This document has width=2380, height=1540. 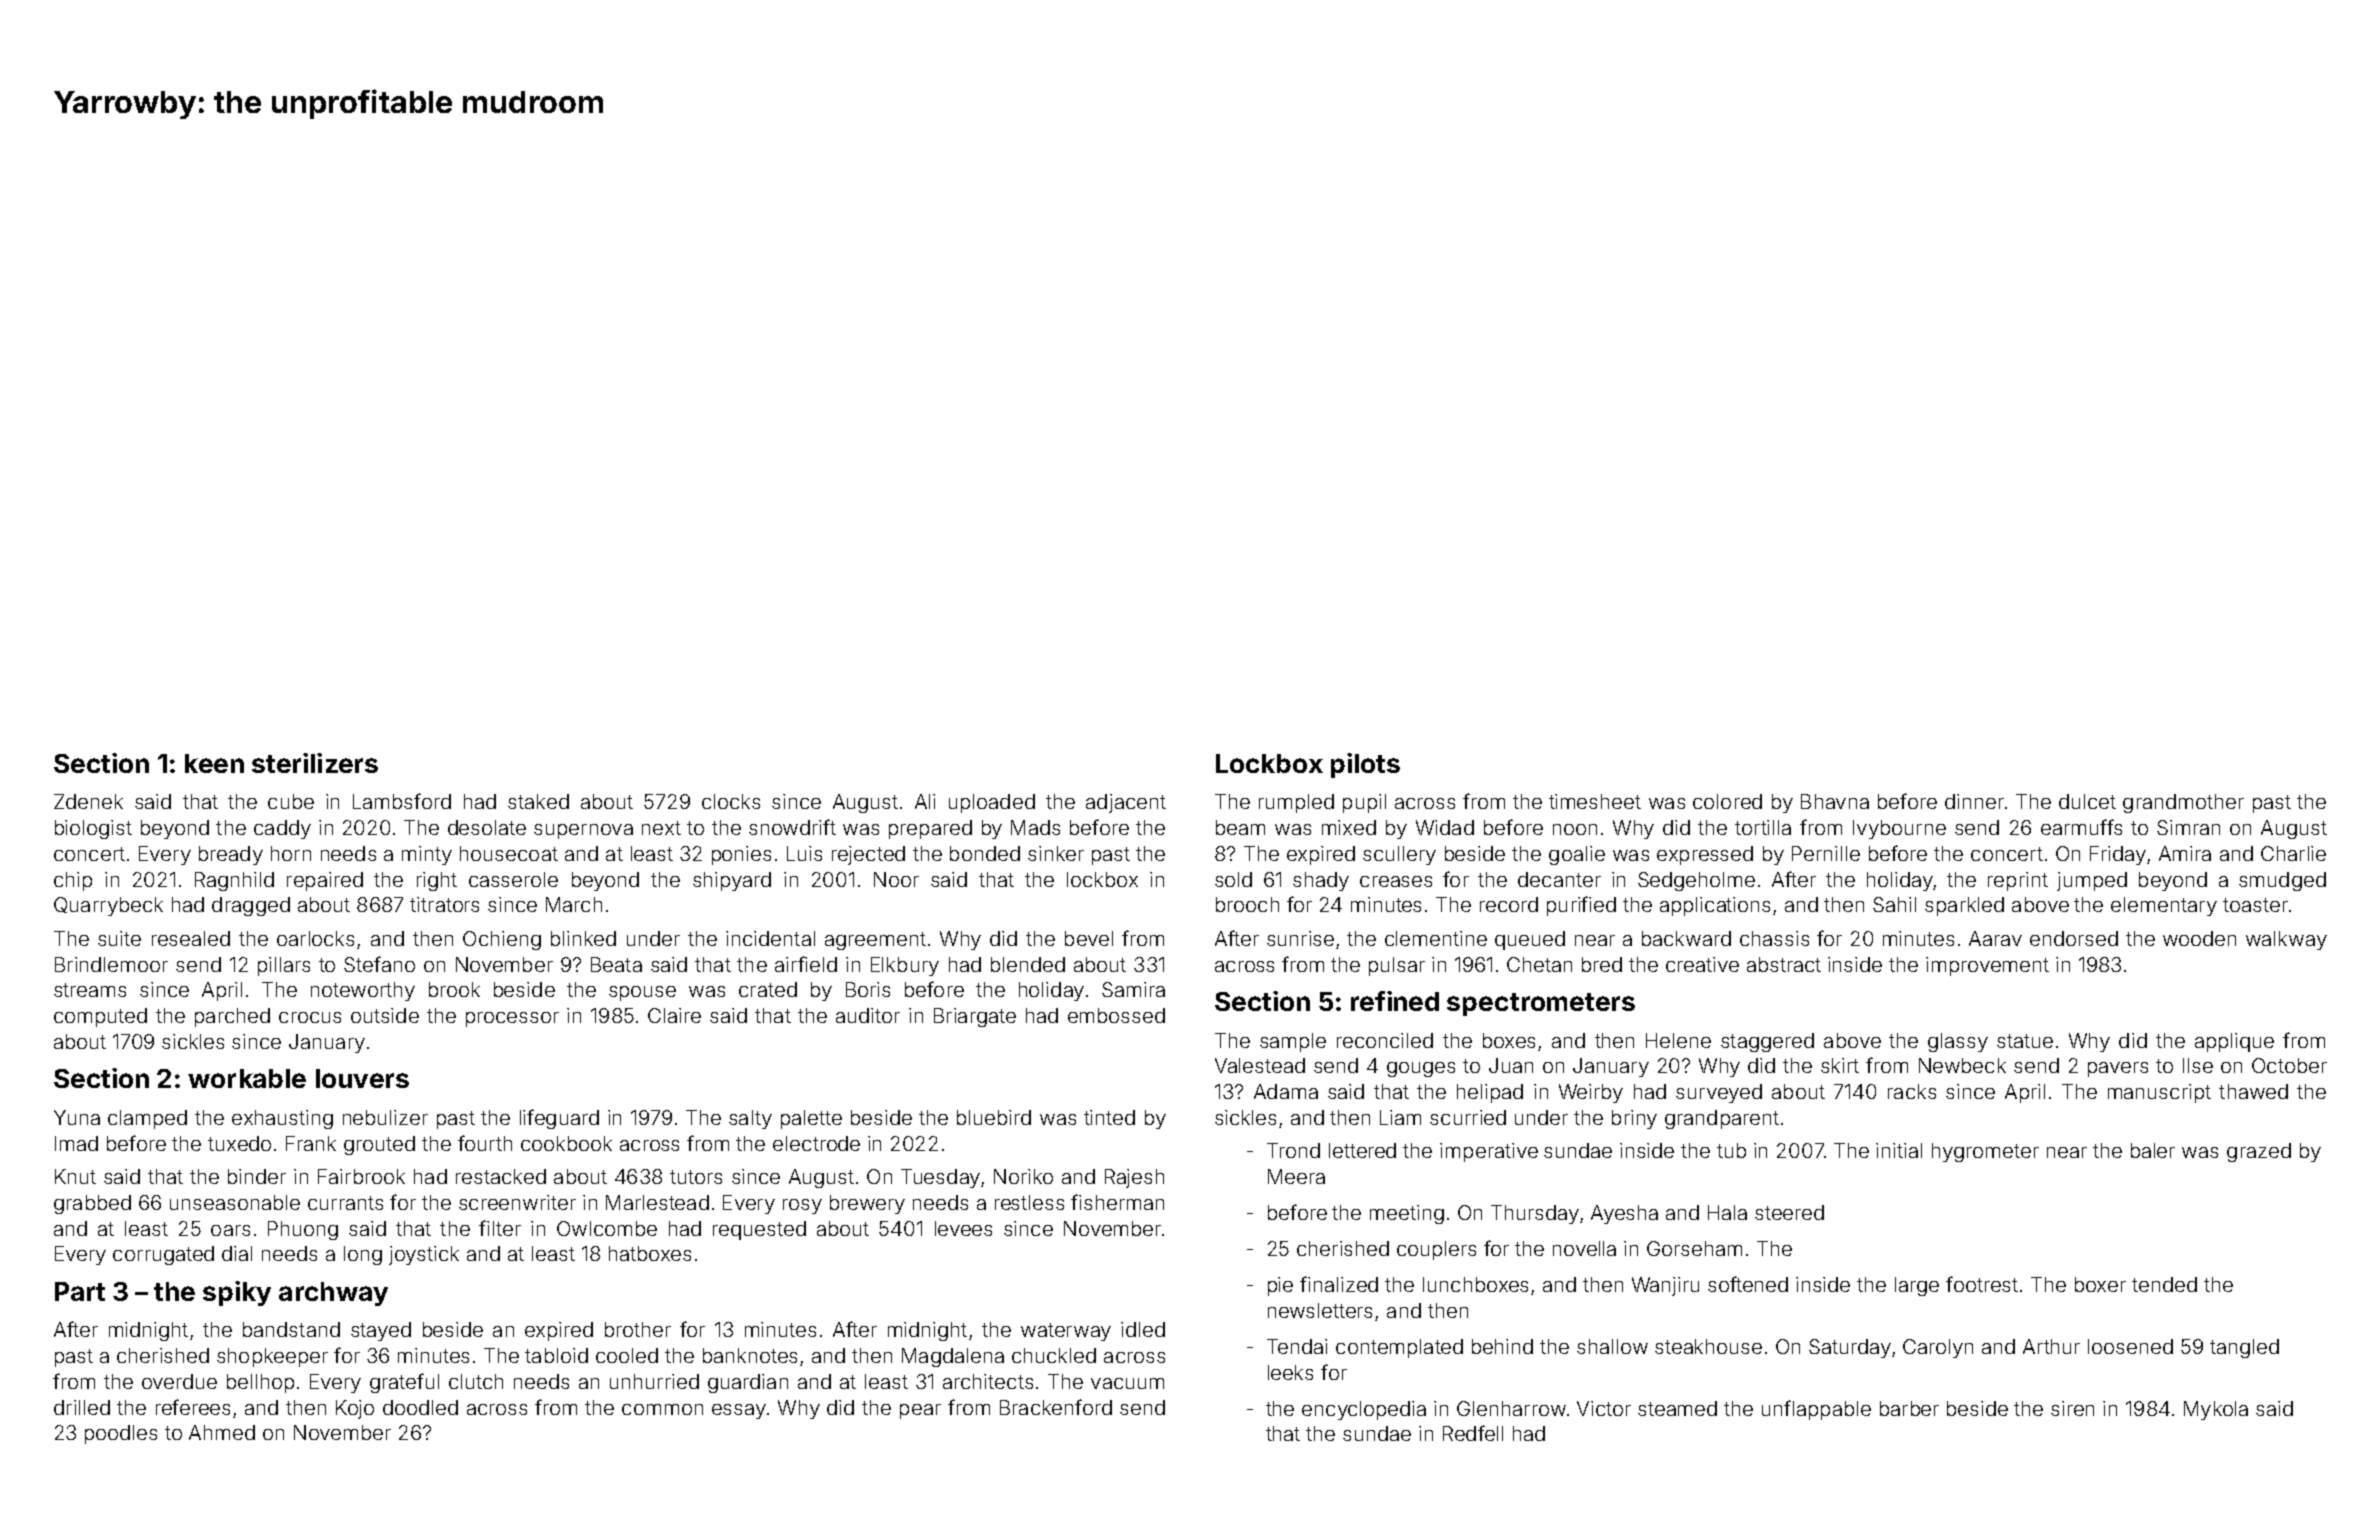 I want to click on bandstand, so click(x=291, y=1329).
